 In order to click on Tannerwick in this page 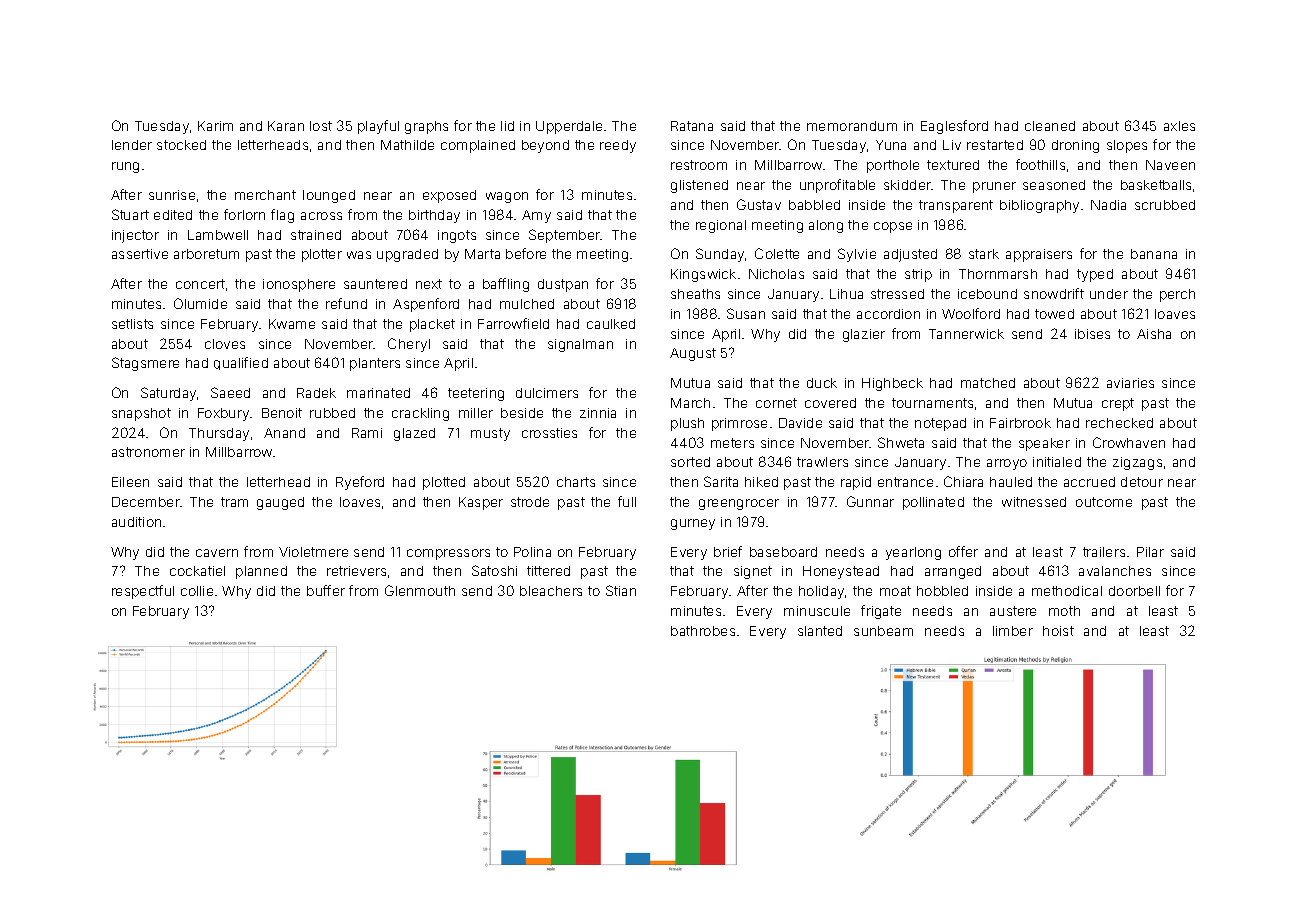, I will do `click(966, 334)`.
